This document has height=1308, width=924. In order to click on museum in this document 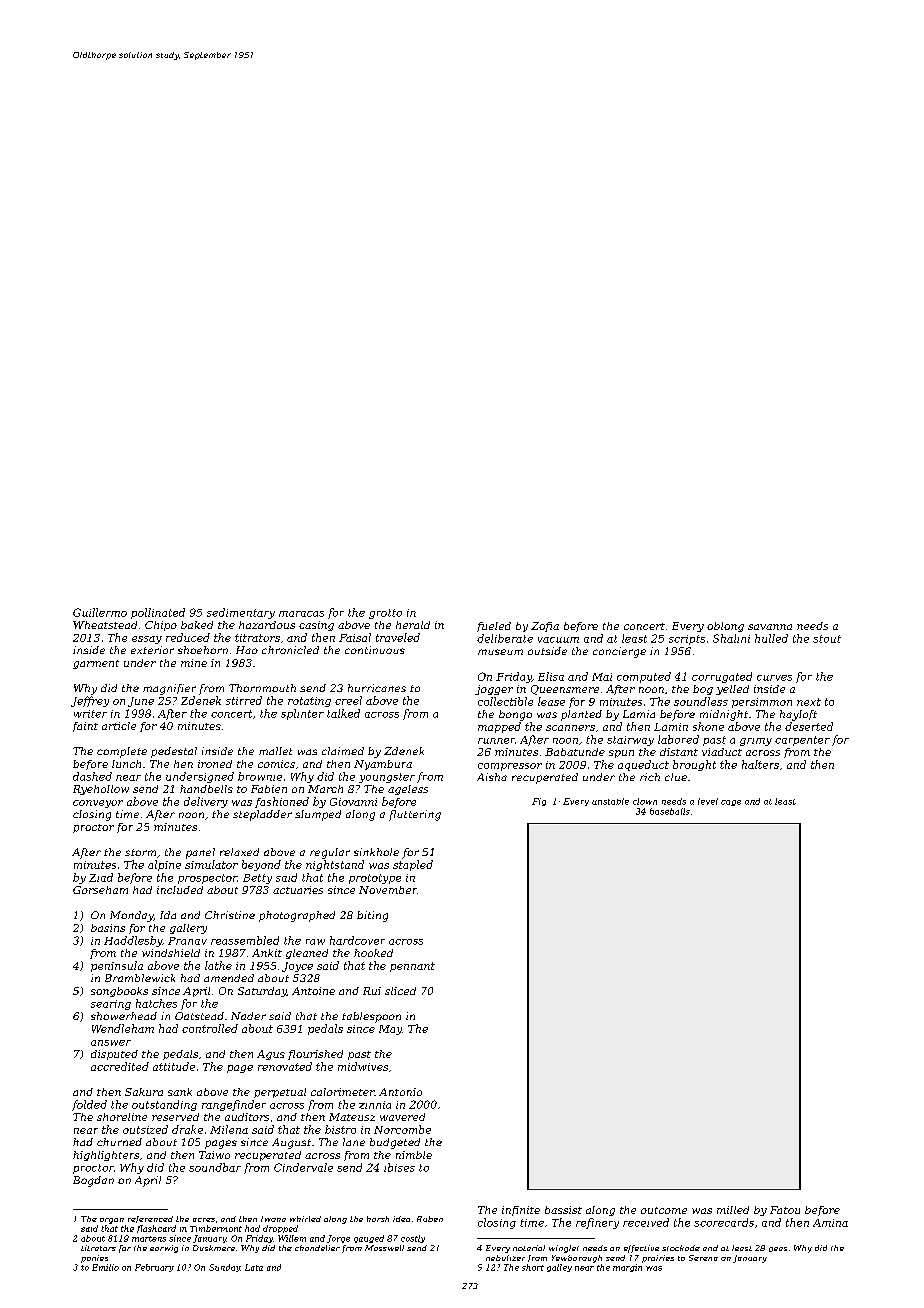, I will do `click(500, 652)`.
